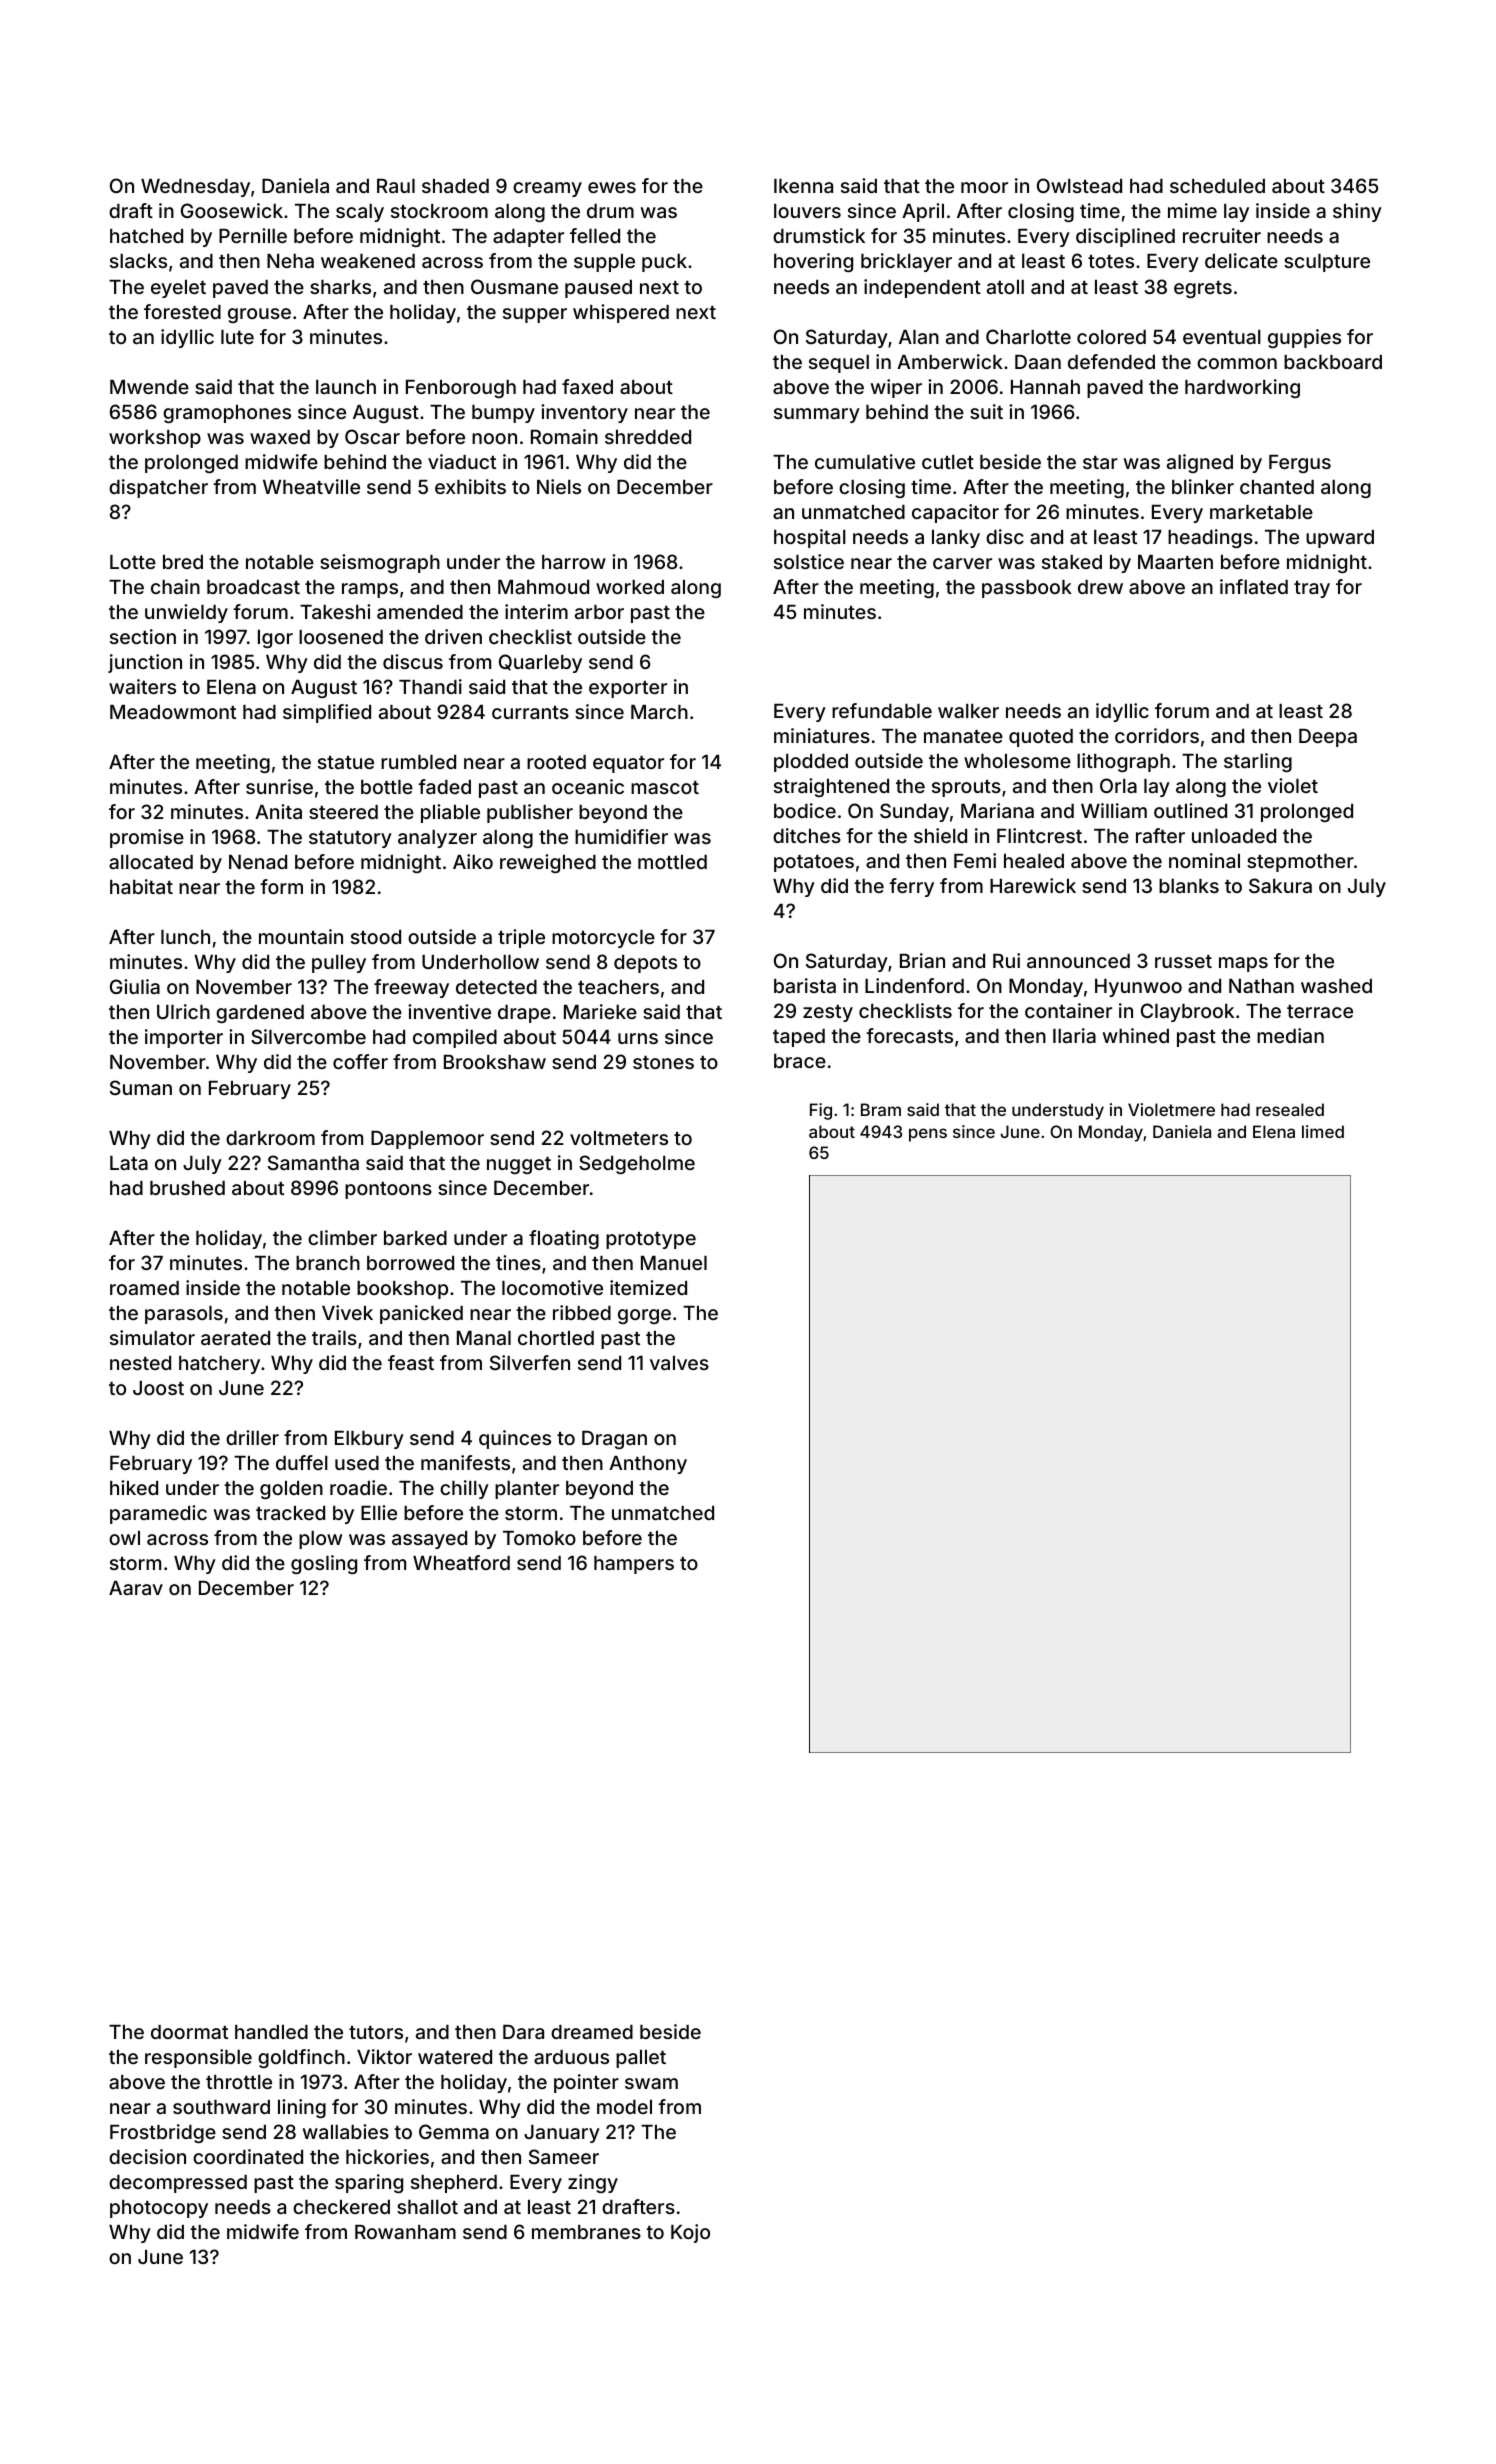 The image size is (1496, 2464). I want to click on Wednesday, so click(195, 188).
